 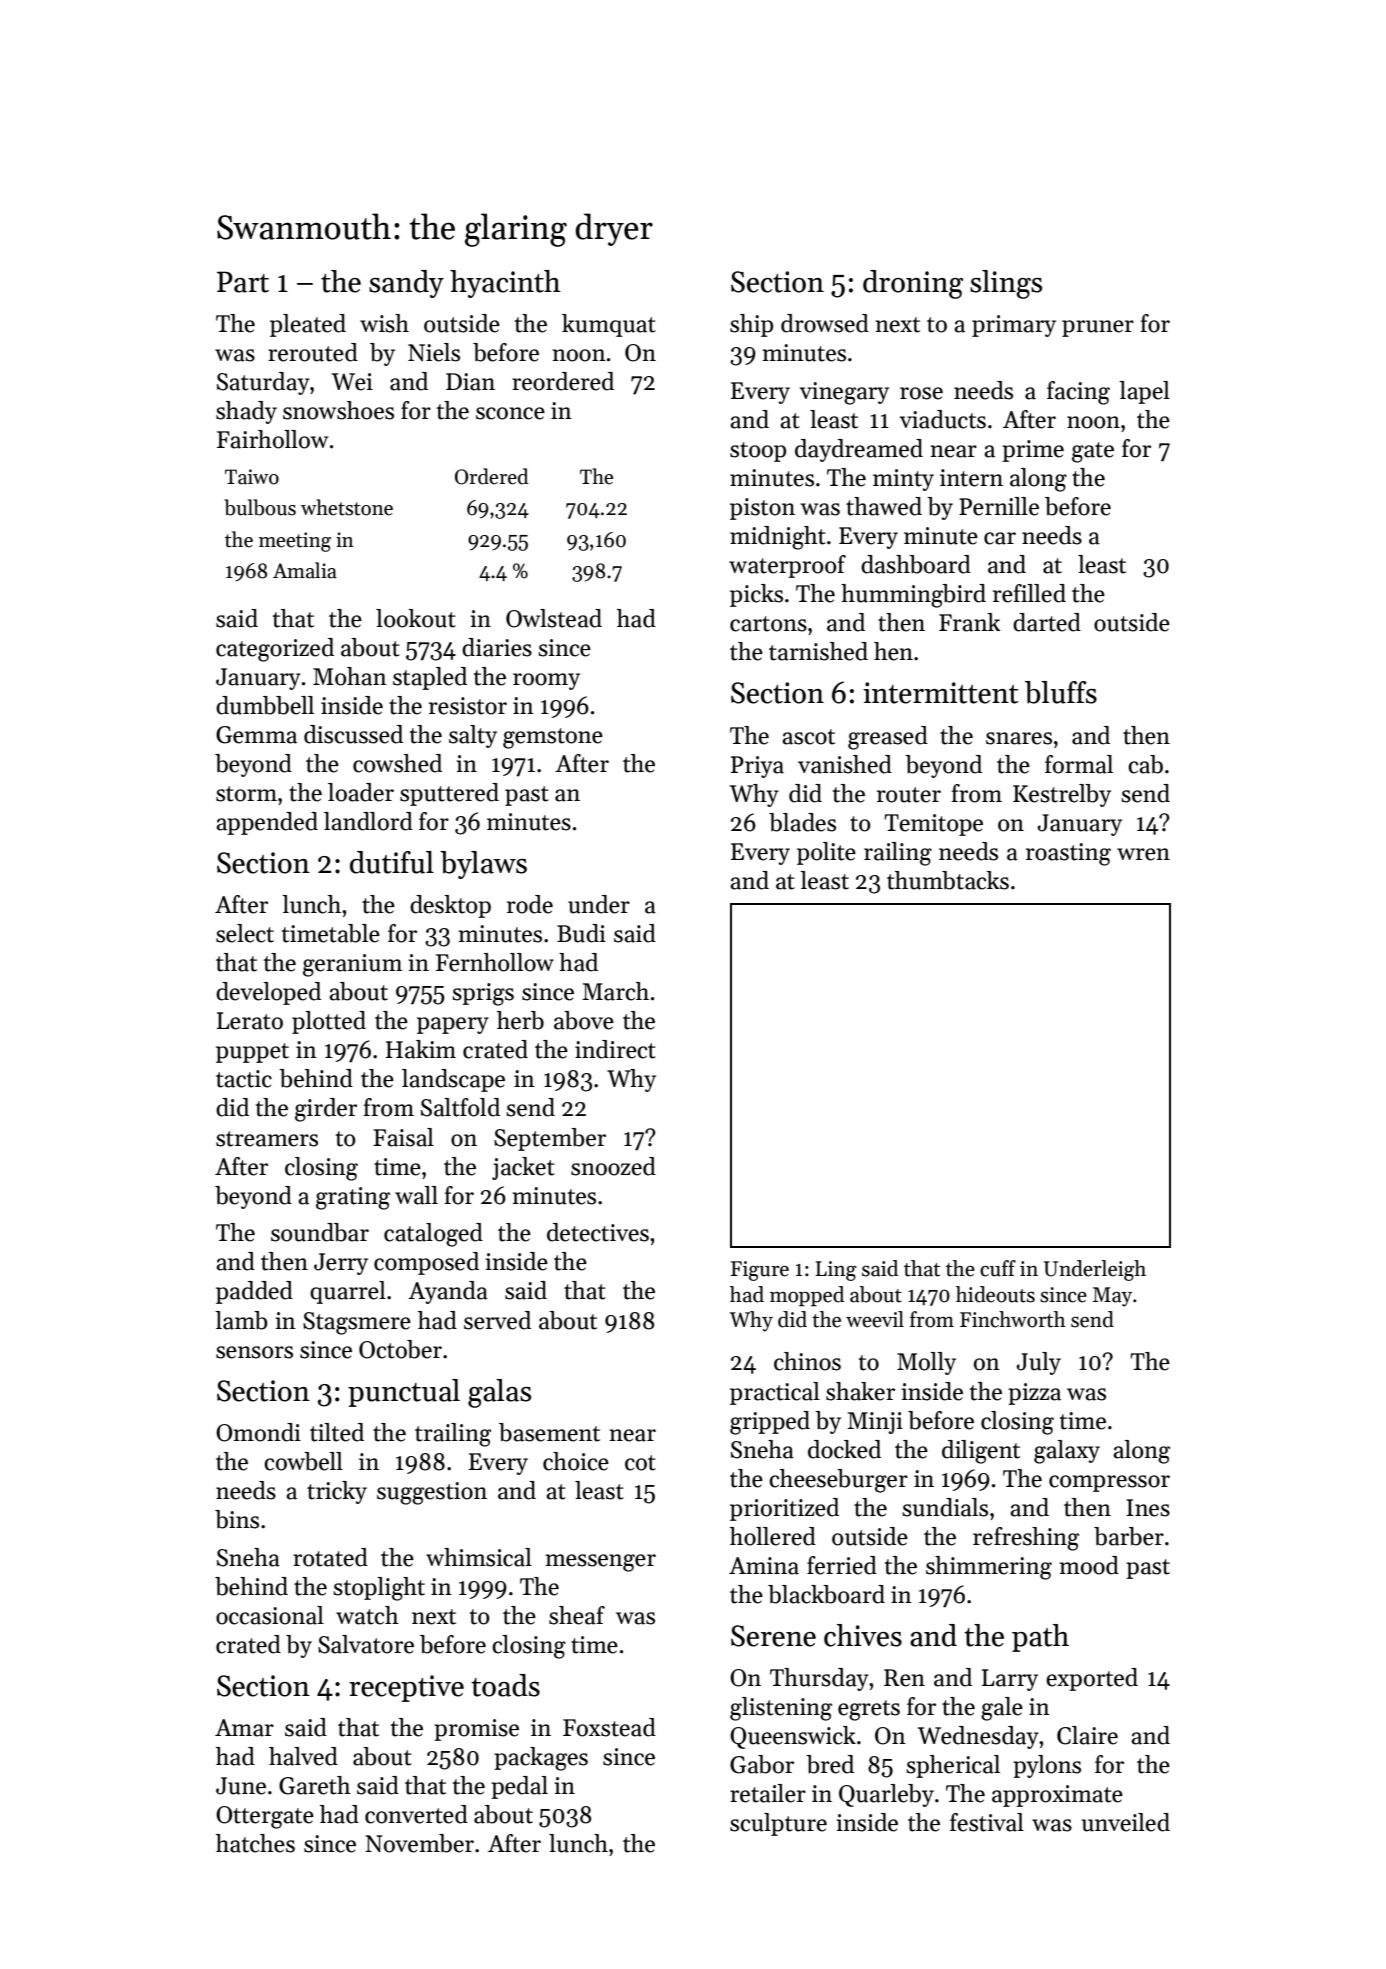 What do you see at coordinates (1067, 1452) in the screenshot?
I see `galaxy` at bounding box center [1067, 1452].
